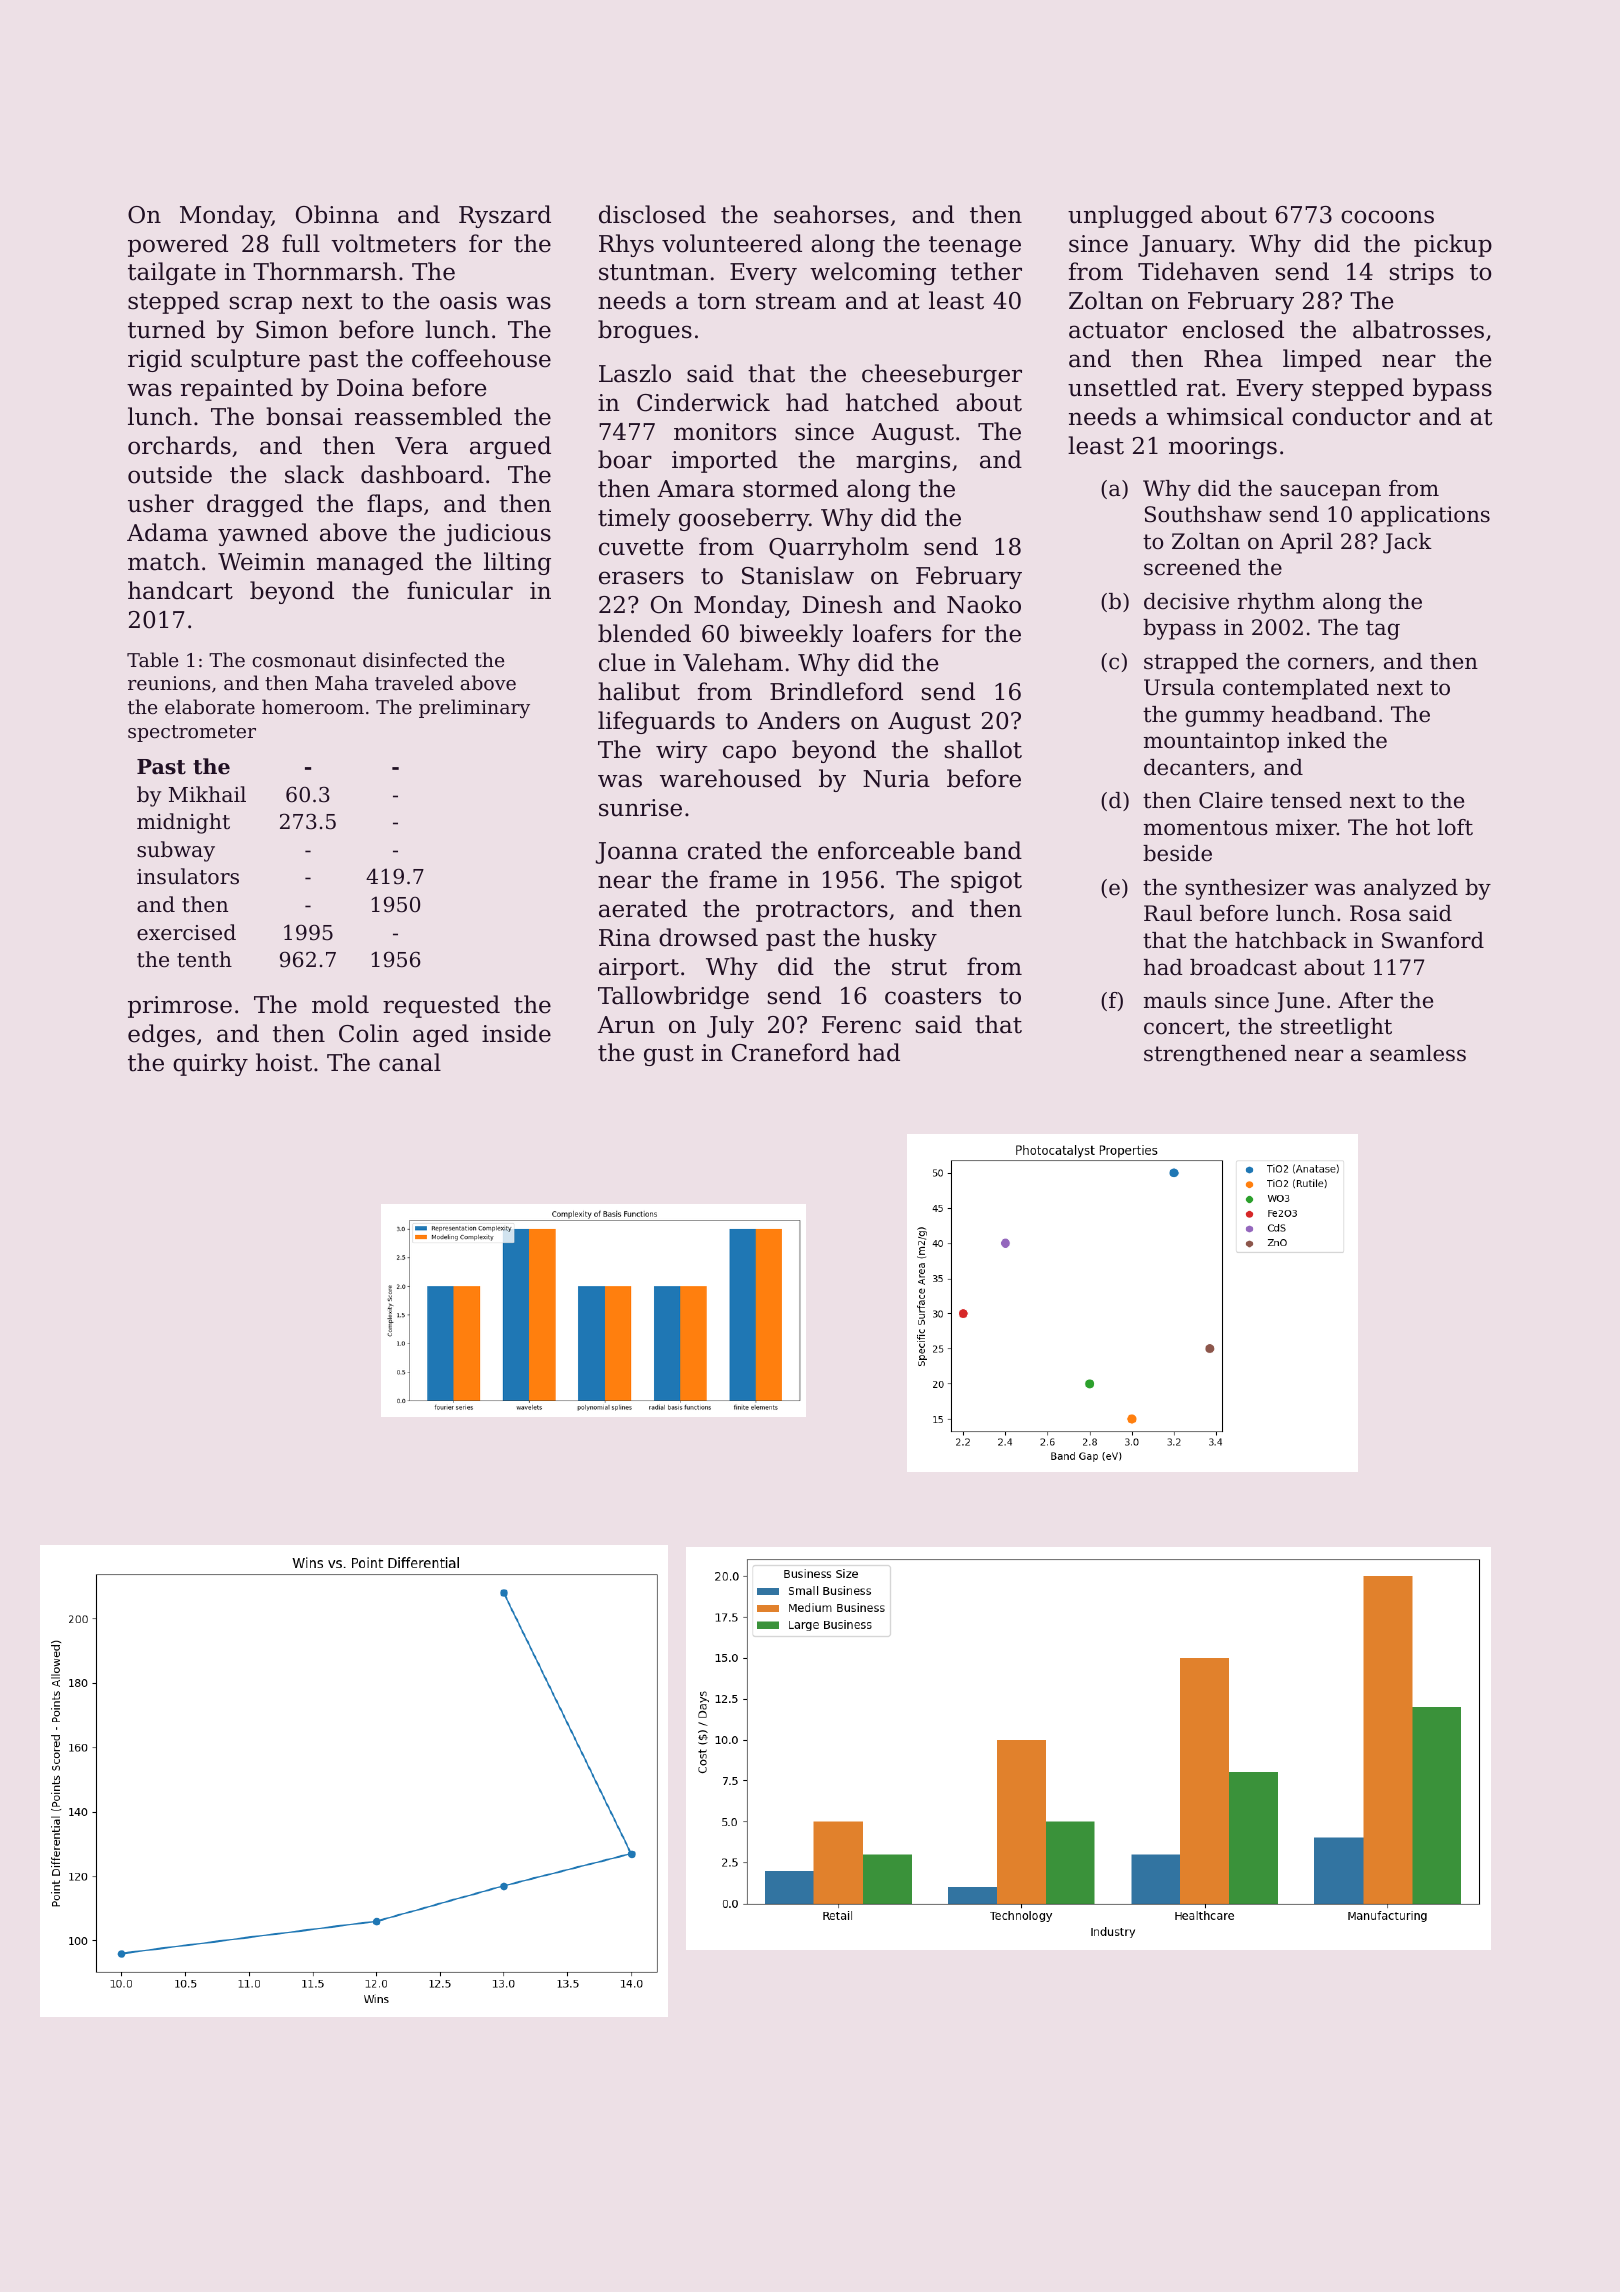  I want to click on albatrosses, so click(1418, 329).
